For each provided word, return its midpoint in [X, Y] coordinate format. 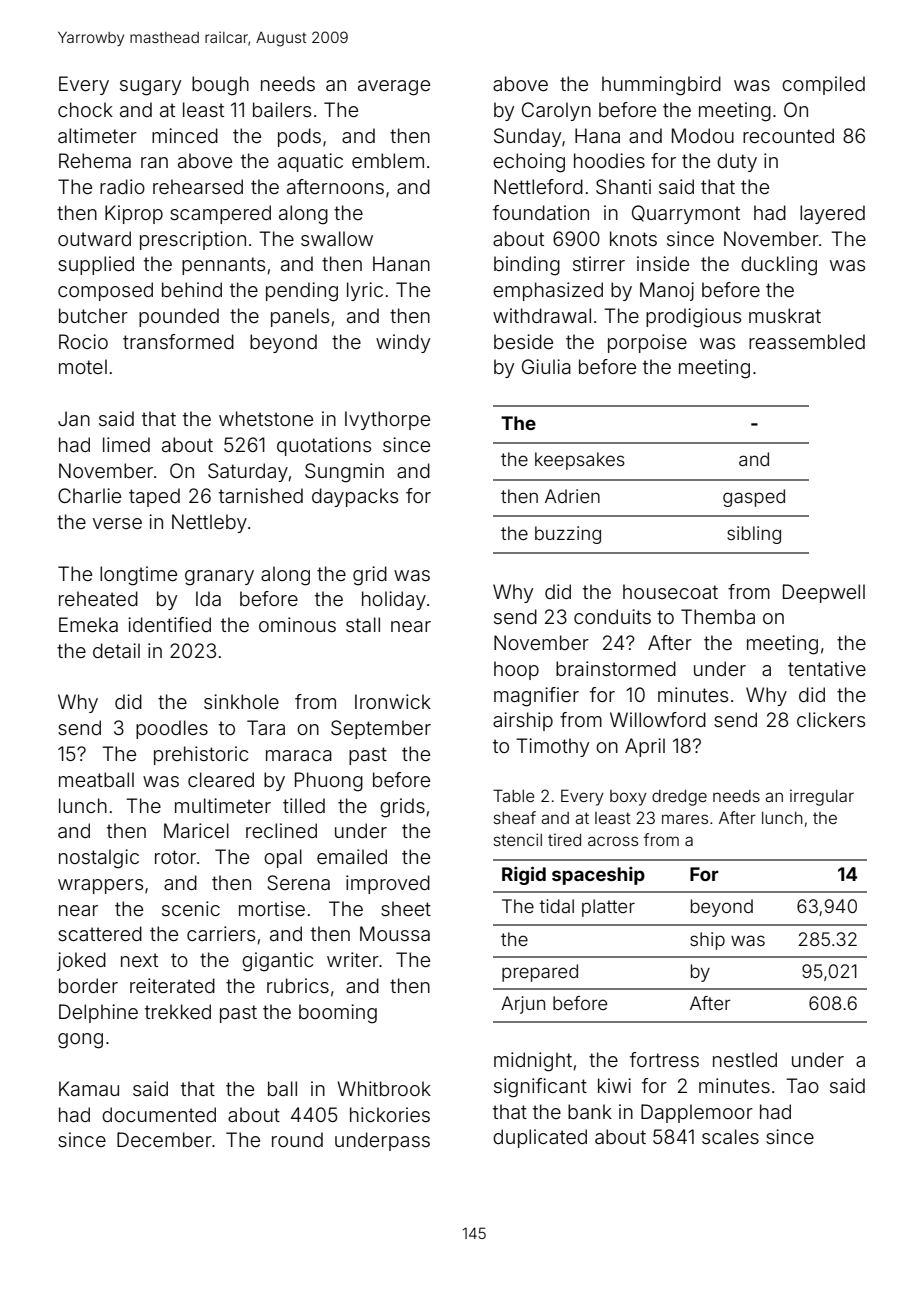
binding [527, 266]
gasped [754, 498]
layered [832, 214]
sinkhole [241, 701]
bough [220, 86]
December [164, 1139]
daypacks [355, 497]
